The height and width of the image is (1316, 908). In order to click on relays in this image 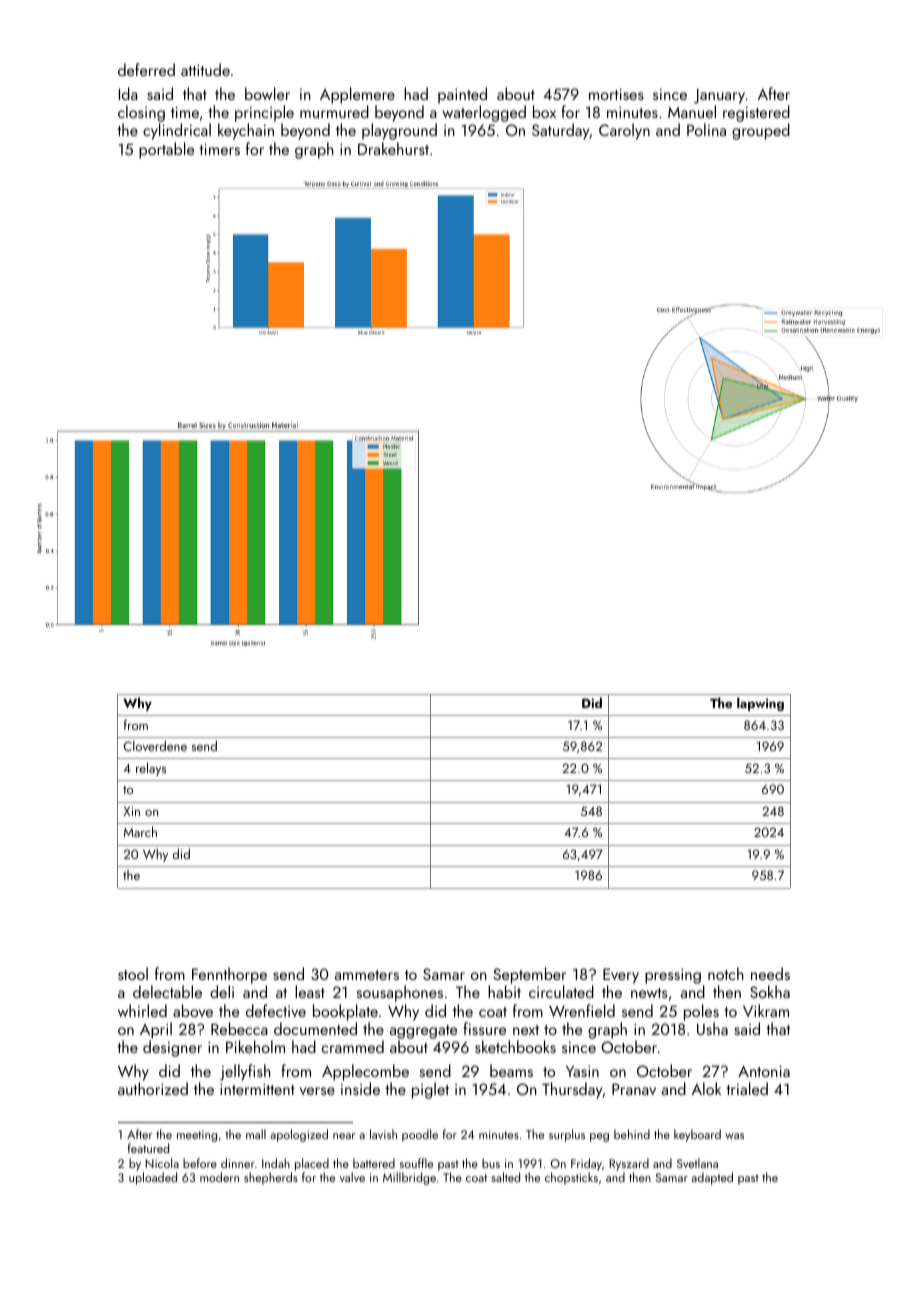, I will do `click(151, 769)`.
